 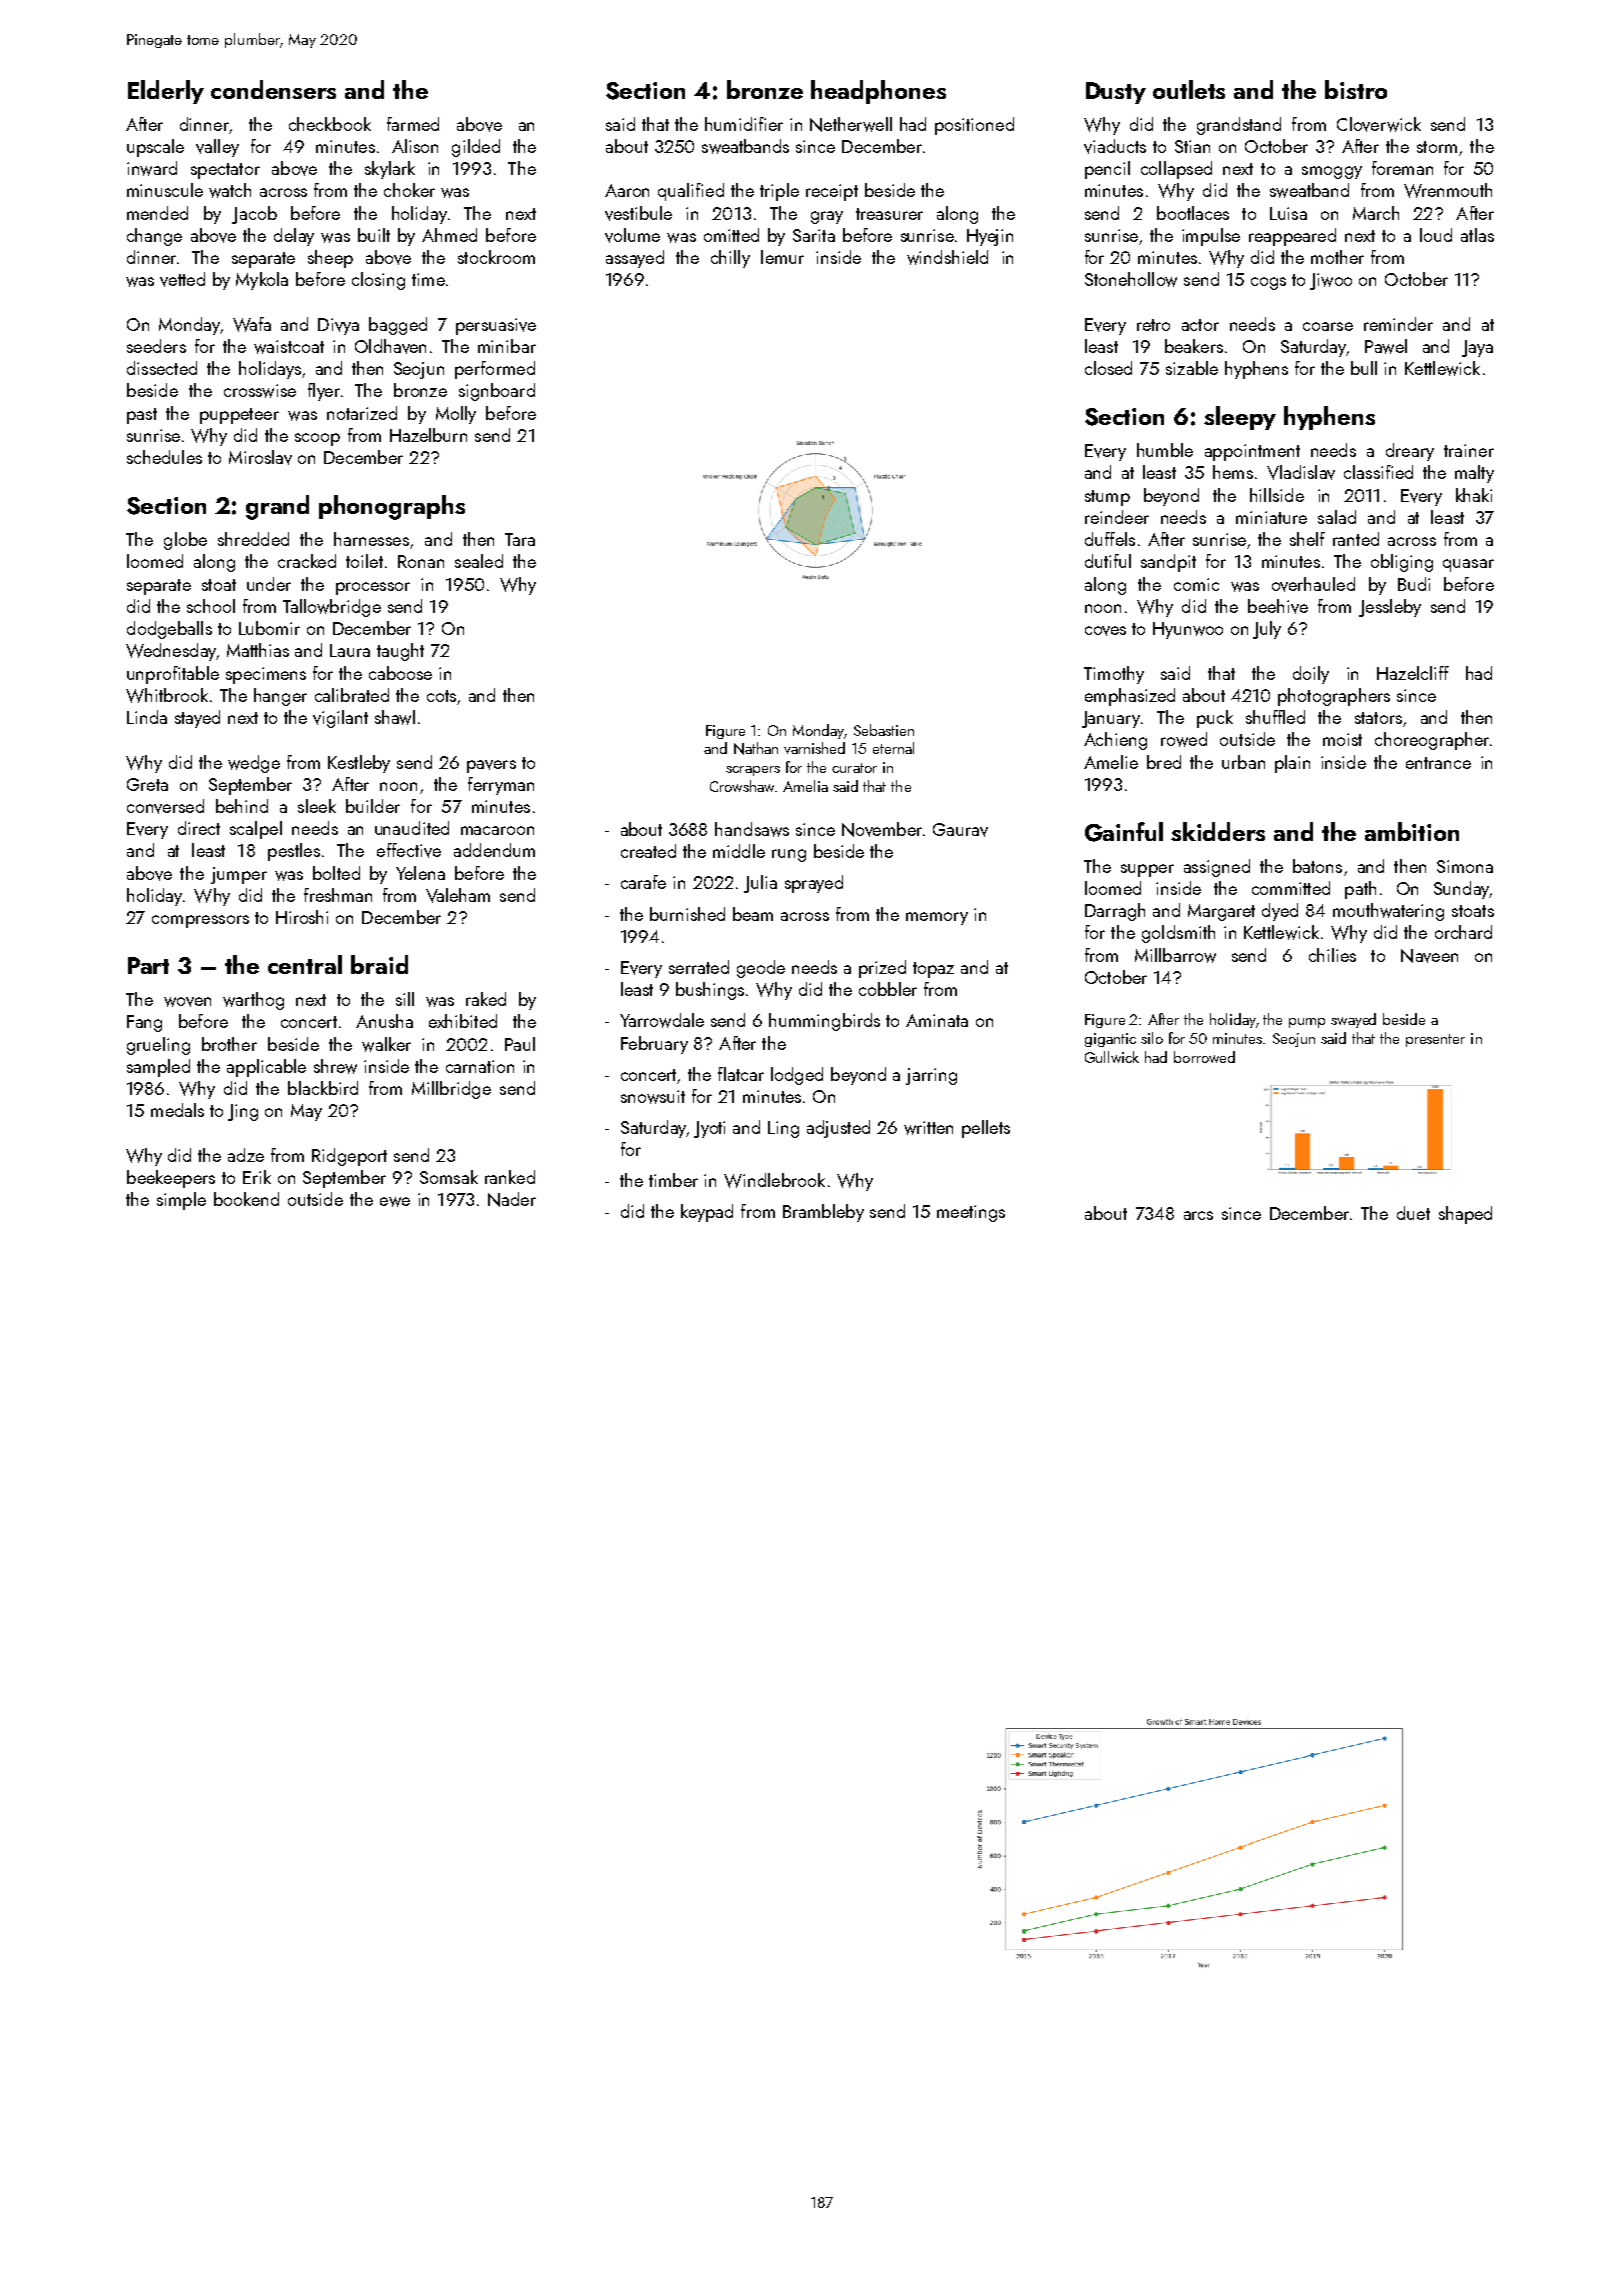 I want to click on schedules, so click(x=164, y=457).
